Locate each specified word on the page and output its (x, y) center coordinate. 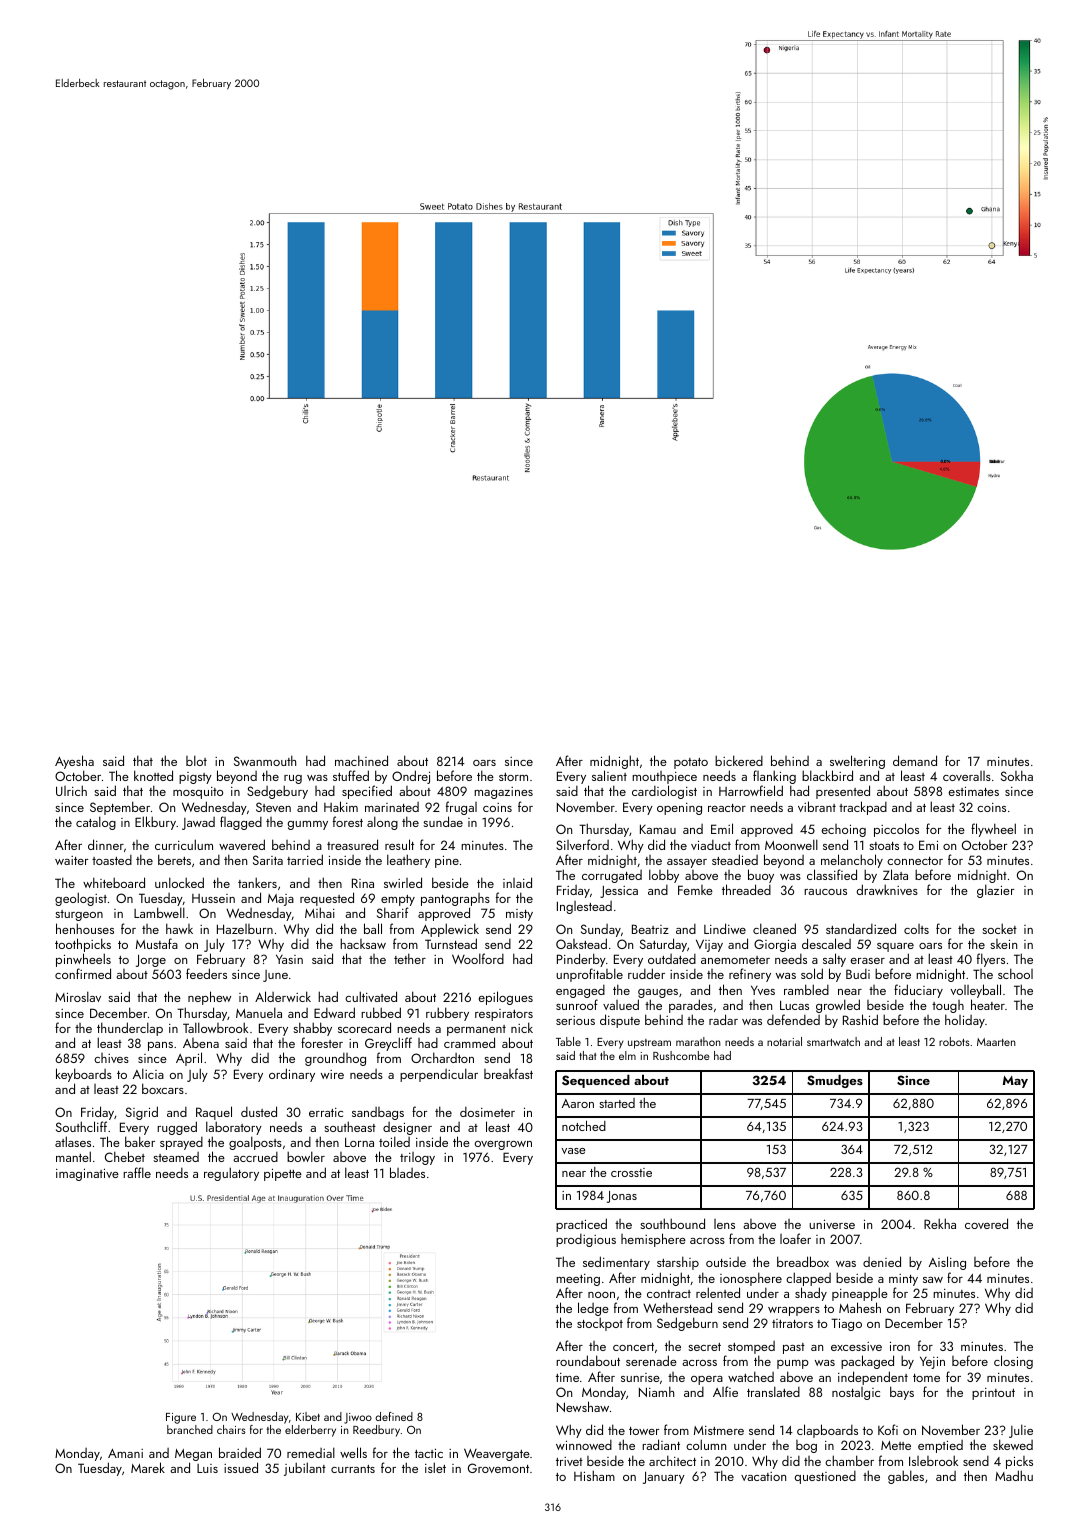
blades (407, 1172)
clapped (808, 1279)
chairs (231, 1429)
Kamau (658, 829)
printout (993, 1394)
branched (190, 1429)
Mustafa (157, 943)
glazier (995, 891)
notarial (784, 1041)
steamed (176, 1157)
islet (435, 1467)
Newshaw (583, 1406)
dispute (620, 1021)
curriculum (184, 844)
